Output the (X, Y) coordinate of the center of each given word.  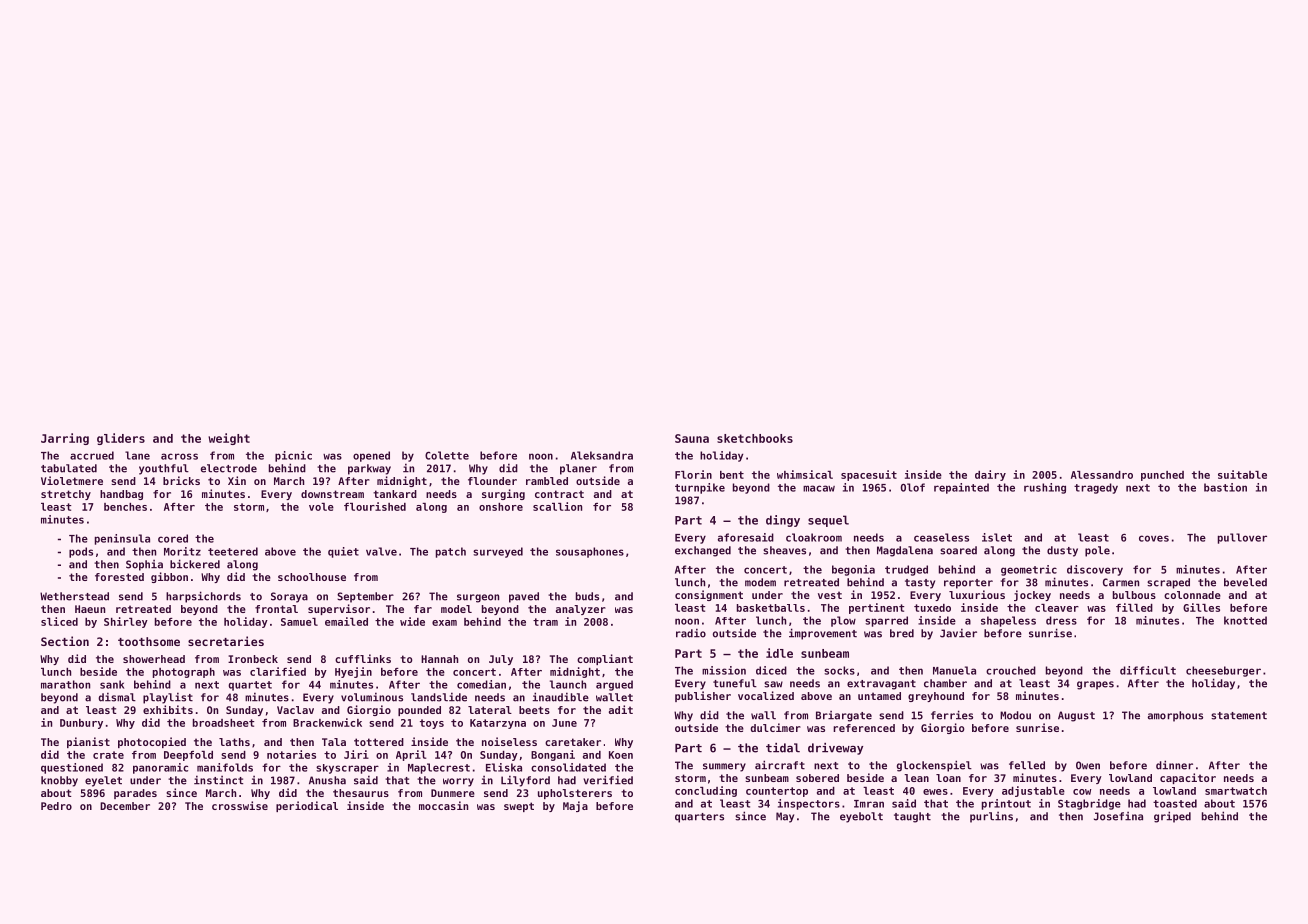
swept (519, 807)
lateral (490, 710)
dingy (783, 521)
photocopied (152, 742)
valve (381, 551)
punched (1162, 476)
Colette (447, 455)
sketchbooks (755, 438)
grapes (1095, 685)
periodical (307, 806)
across (179, 456)
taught (912, 817)
